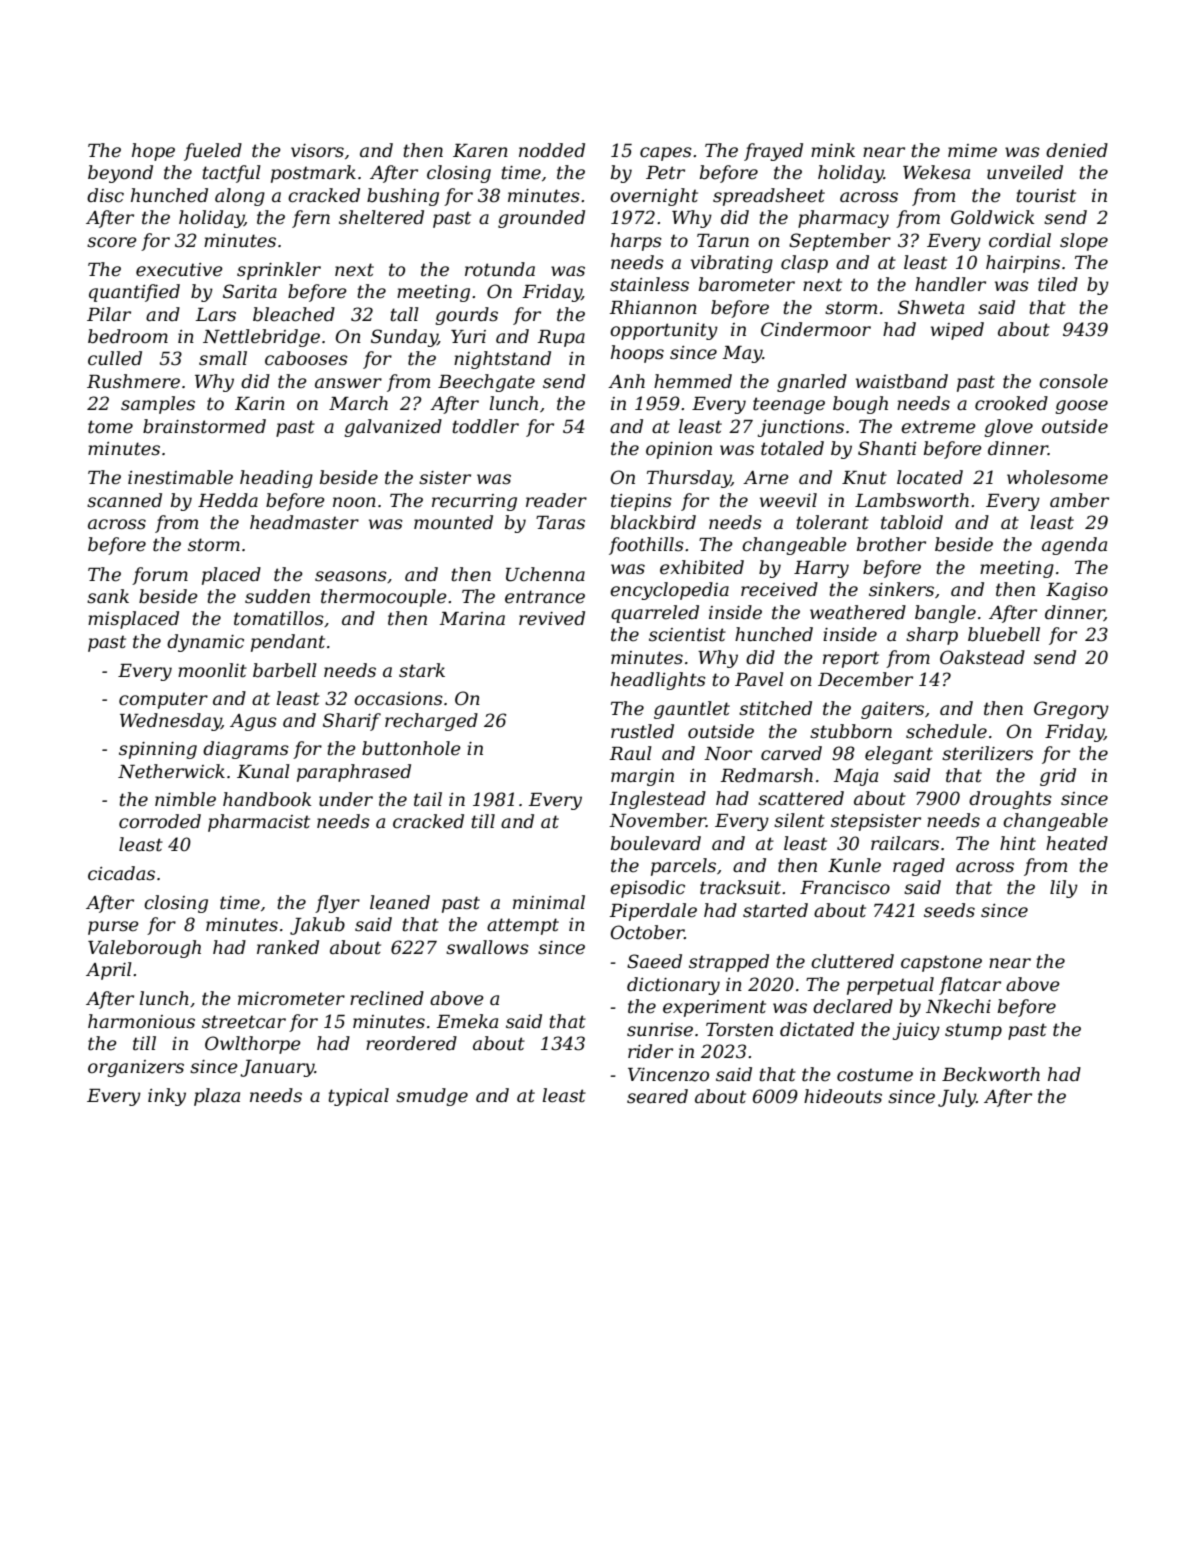 Image resolution: width=1196 pixels, height=1548 pixels. What do you see at coordinates (215, 314) in the screenshot?
I see `Lars` at bounding box center [215, 314].
